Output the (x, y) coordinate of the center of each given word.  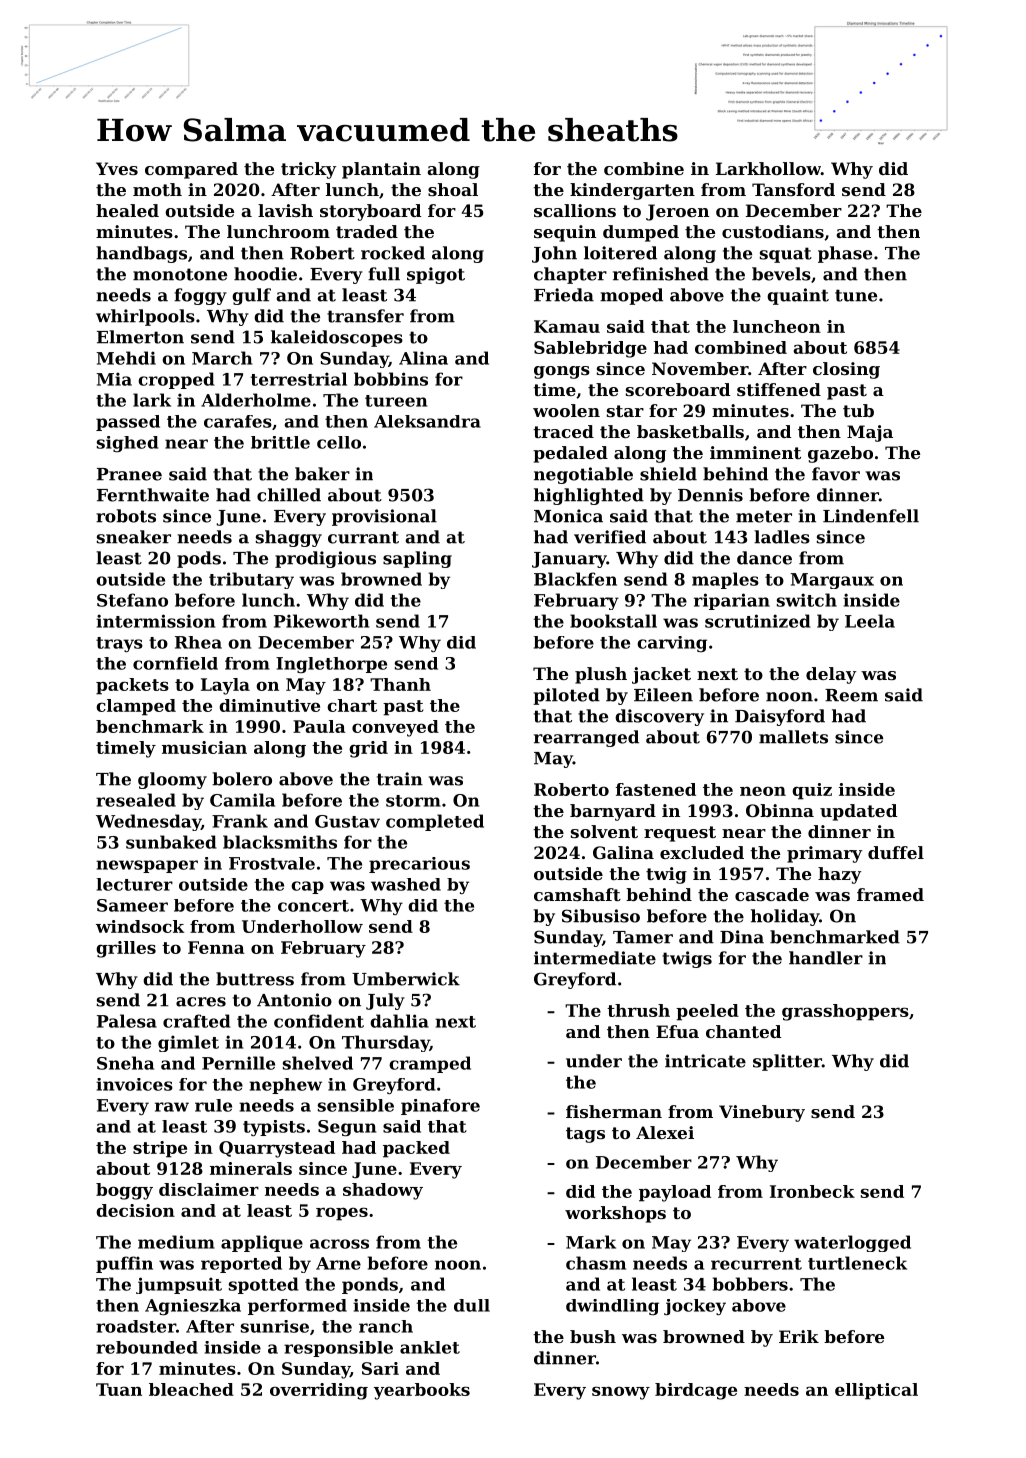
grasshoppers (845, 1012)
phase (845, 254)
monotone (180, 274)
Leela (870, 621)
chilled (289, 495)
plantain (381, 170)
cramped (430, 1064)
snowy (621, 1393)
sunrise (275, 1326)
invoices (134, 1084)
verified (610, 537)
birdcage (696, 1391)
